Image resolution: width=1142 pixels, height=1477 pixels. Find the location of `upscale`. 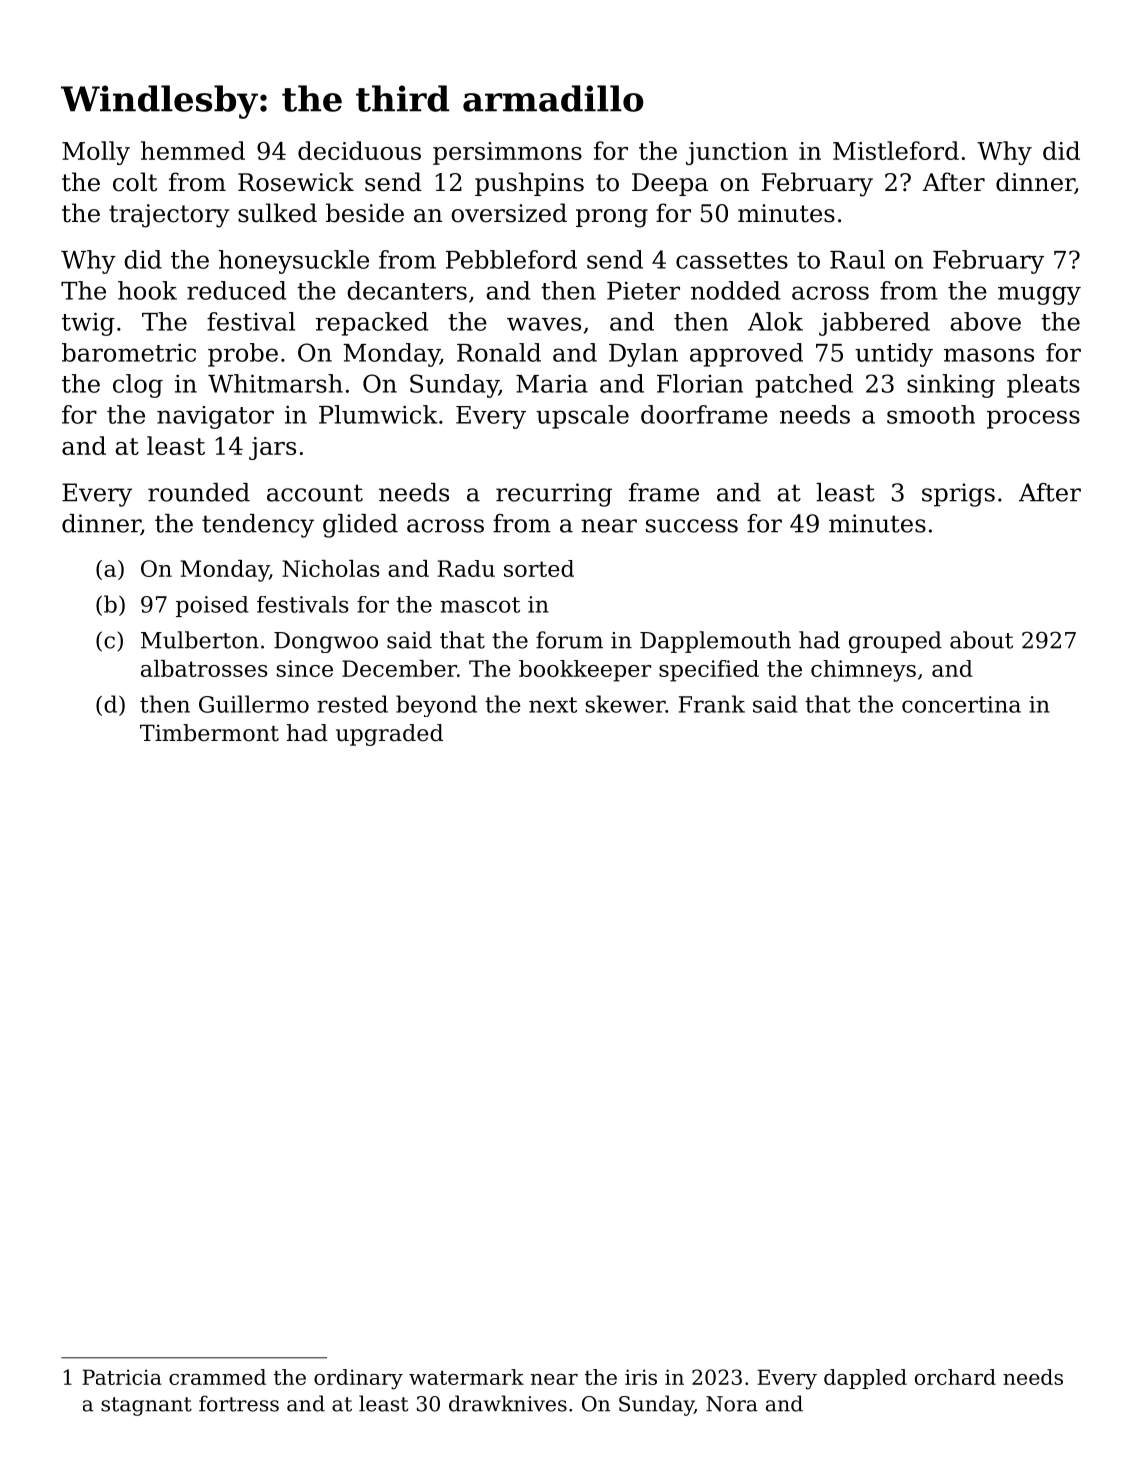

upscale is located at coordinates (582, 417).
